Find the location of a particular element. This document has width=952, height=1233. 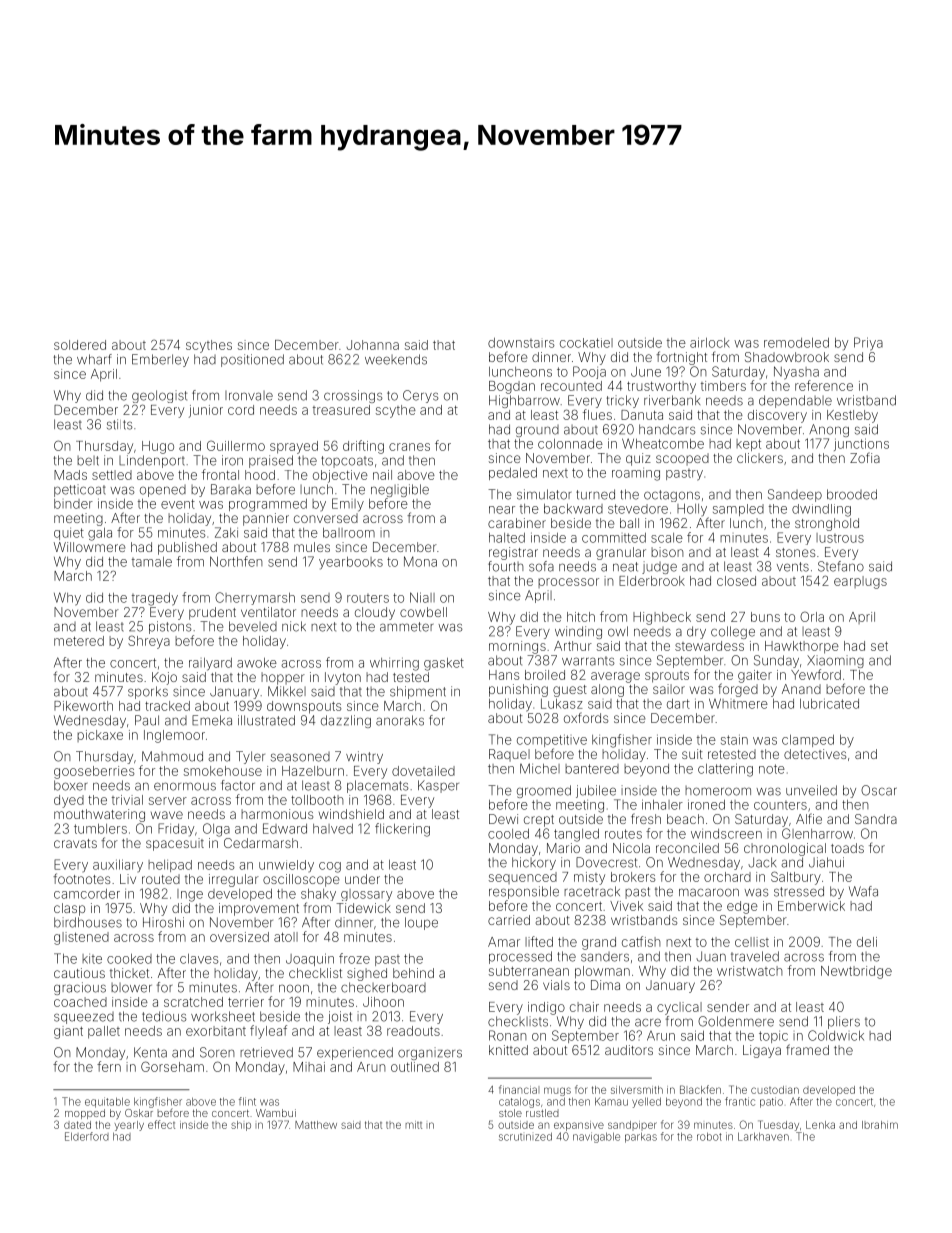

cooked is located at coordinates (129, 959).
